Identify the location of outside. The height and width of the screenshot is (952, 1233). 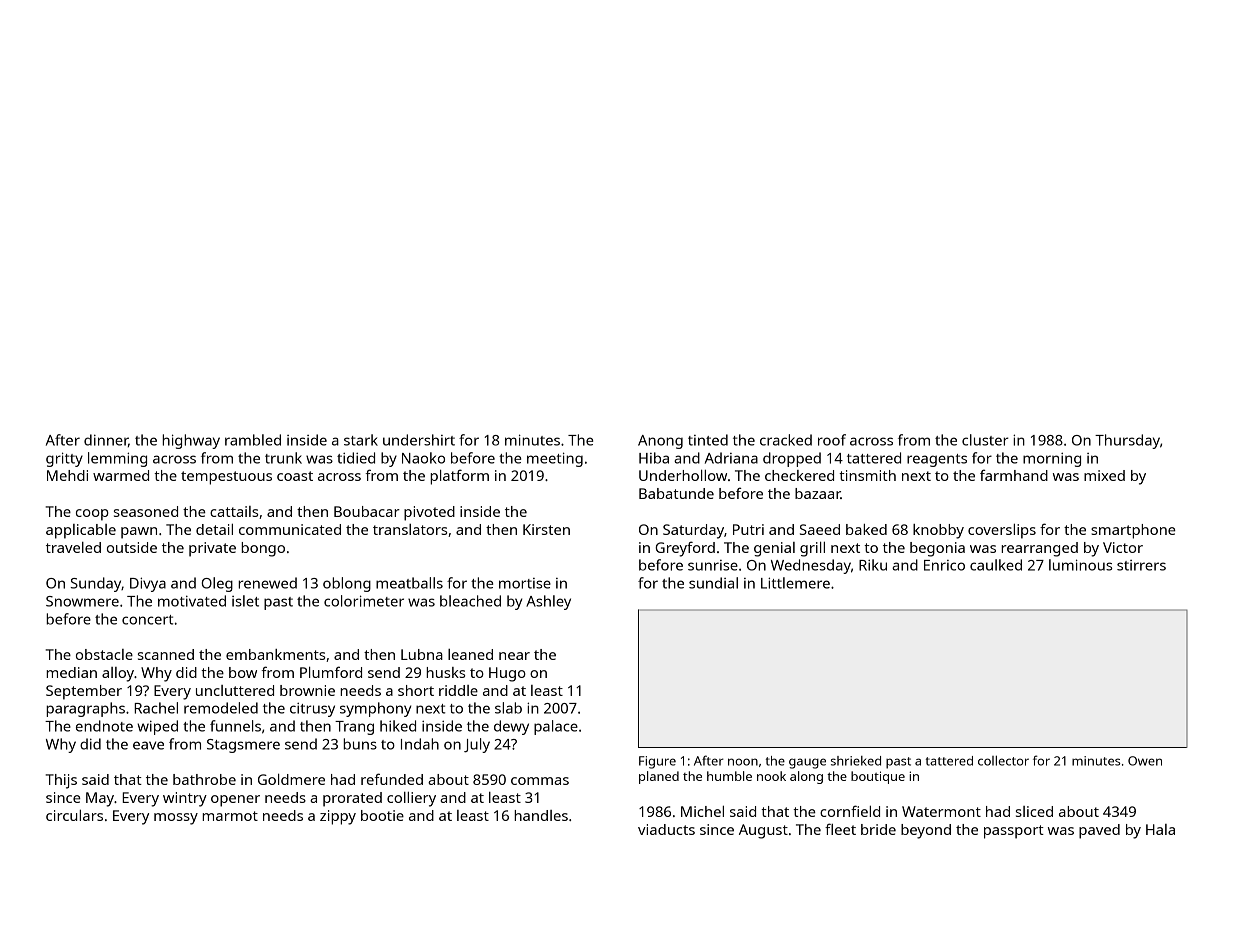
(132, 547).
